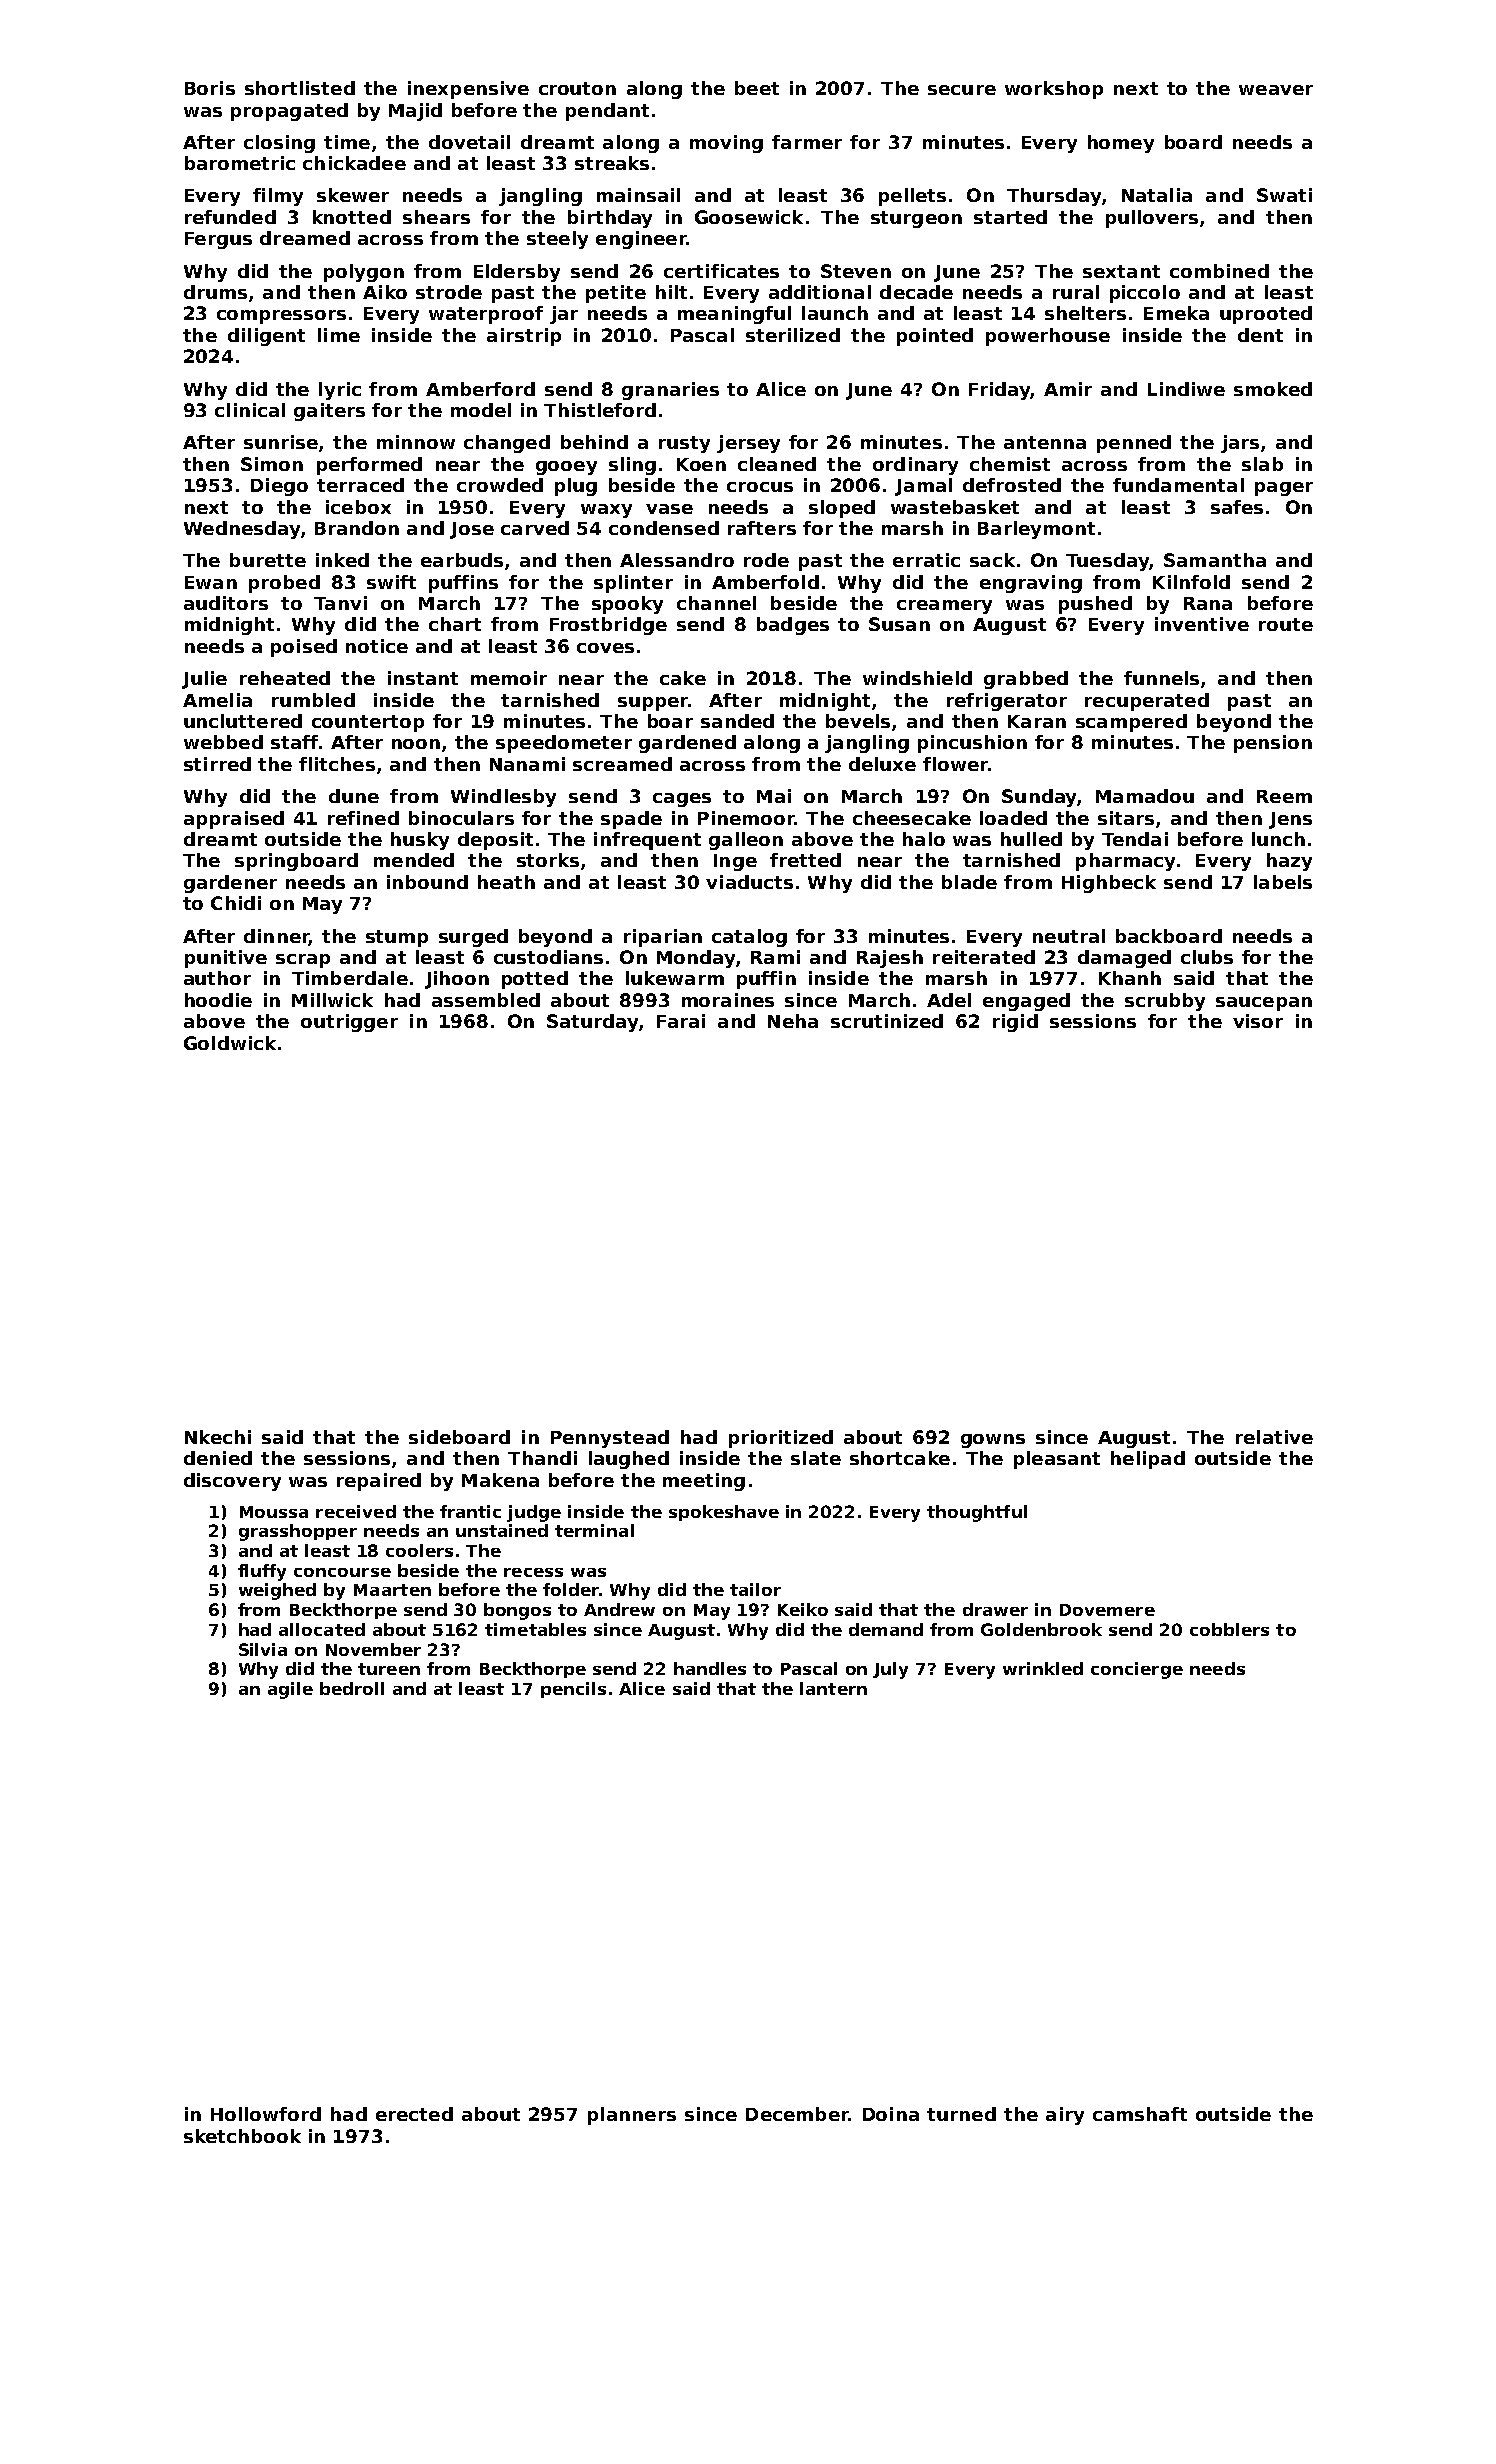 The width and height of the document is (1496, 2464). I want to click on Tuesday, so click(1107, 562).
